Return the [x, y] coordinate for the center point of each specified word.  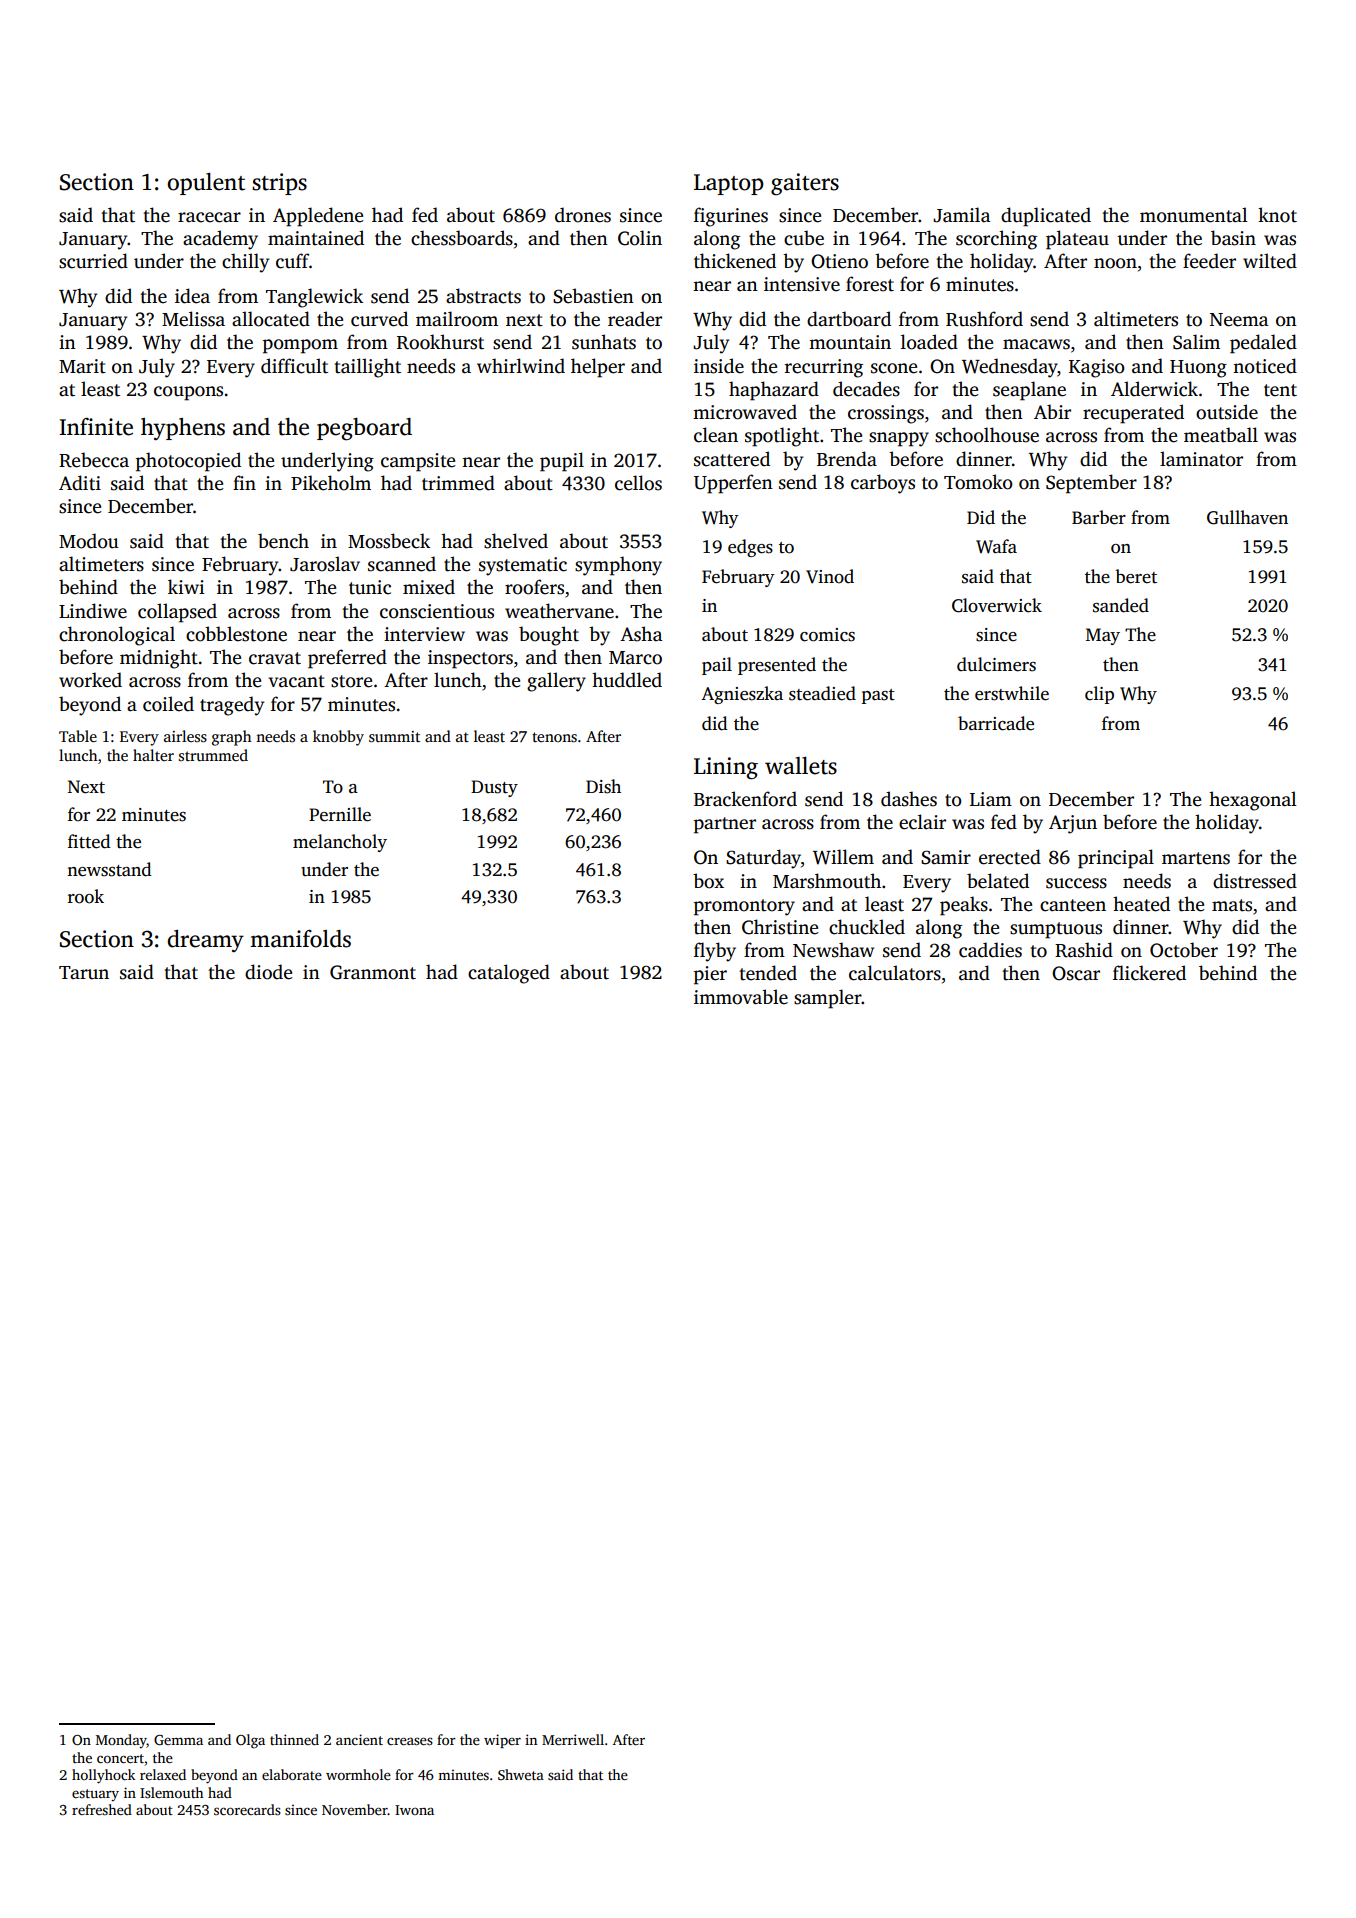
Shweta [521, 1774]
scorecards [247, 1809]
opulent [206, 184]
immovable [741, 997]
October [1184, 950]
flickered [1149, 973]
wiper [502, 1741]
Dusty [494, 788]
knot [1277, 215]
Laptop [729, 184]
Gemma [178, 1740]
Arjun [1073, 824]
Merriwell [573, 1739]
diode [268, 972]
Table [78, 736]
